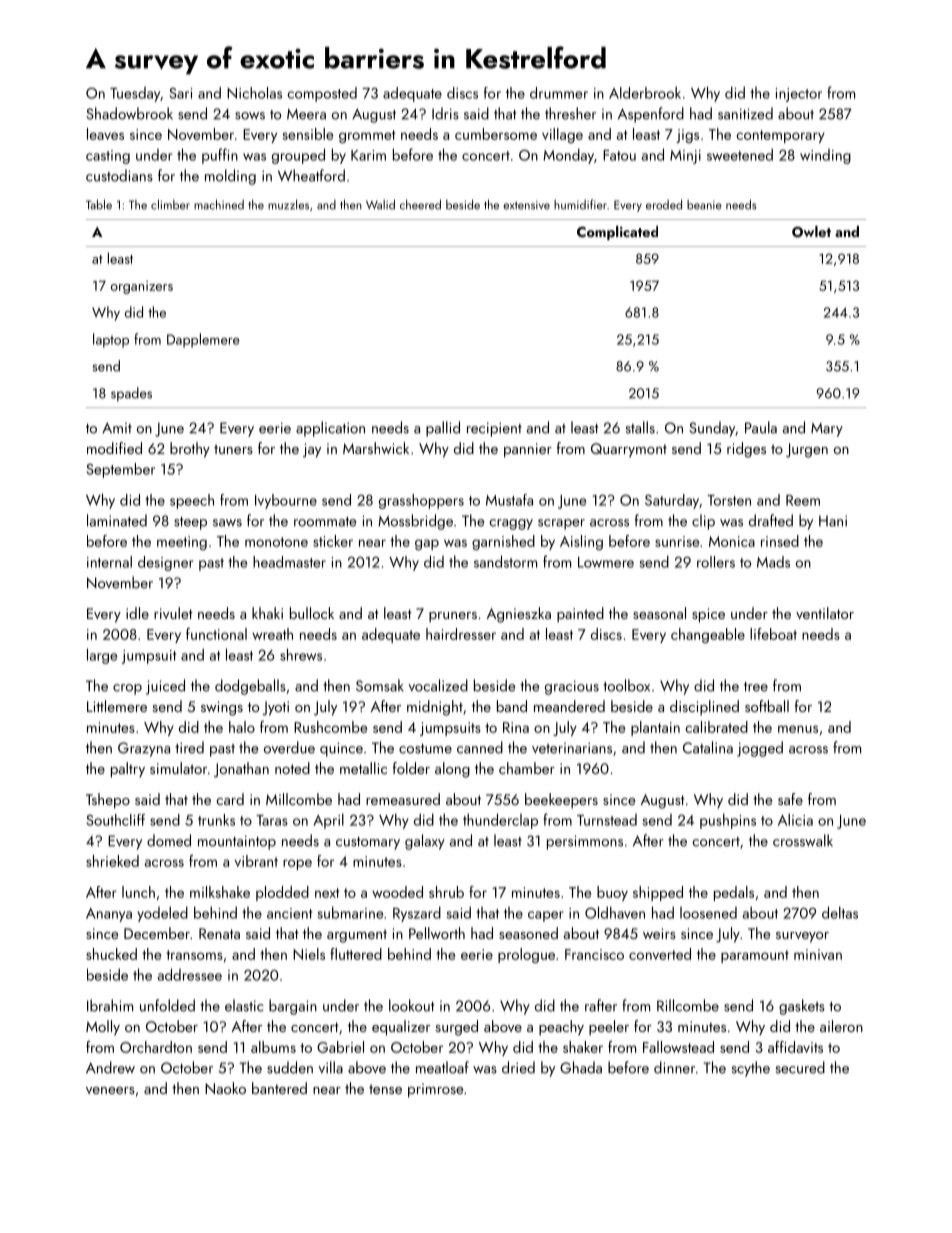  What do you see at coordinates (825, 156) in the document?
I see `winding` at bounding box center [825, 156].
